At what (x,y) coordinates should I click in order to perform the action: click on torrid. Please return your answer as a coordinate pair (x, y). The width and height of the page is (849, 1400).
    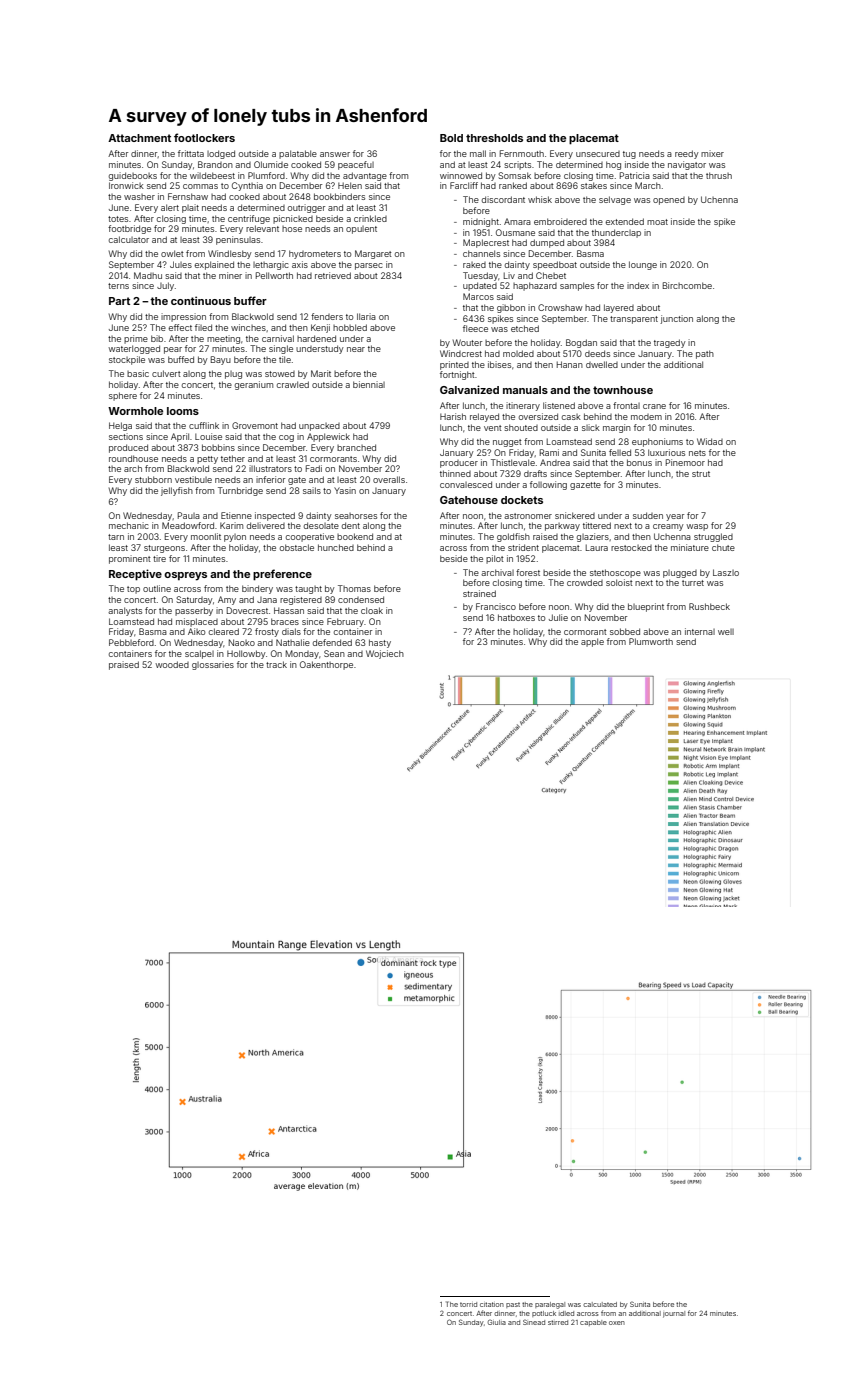
    Looking at the image, I should click on (468, 1304).
